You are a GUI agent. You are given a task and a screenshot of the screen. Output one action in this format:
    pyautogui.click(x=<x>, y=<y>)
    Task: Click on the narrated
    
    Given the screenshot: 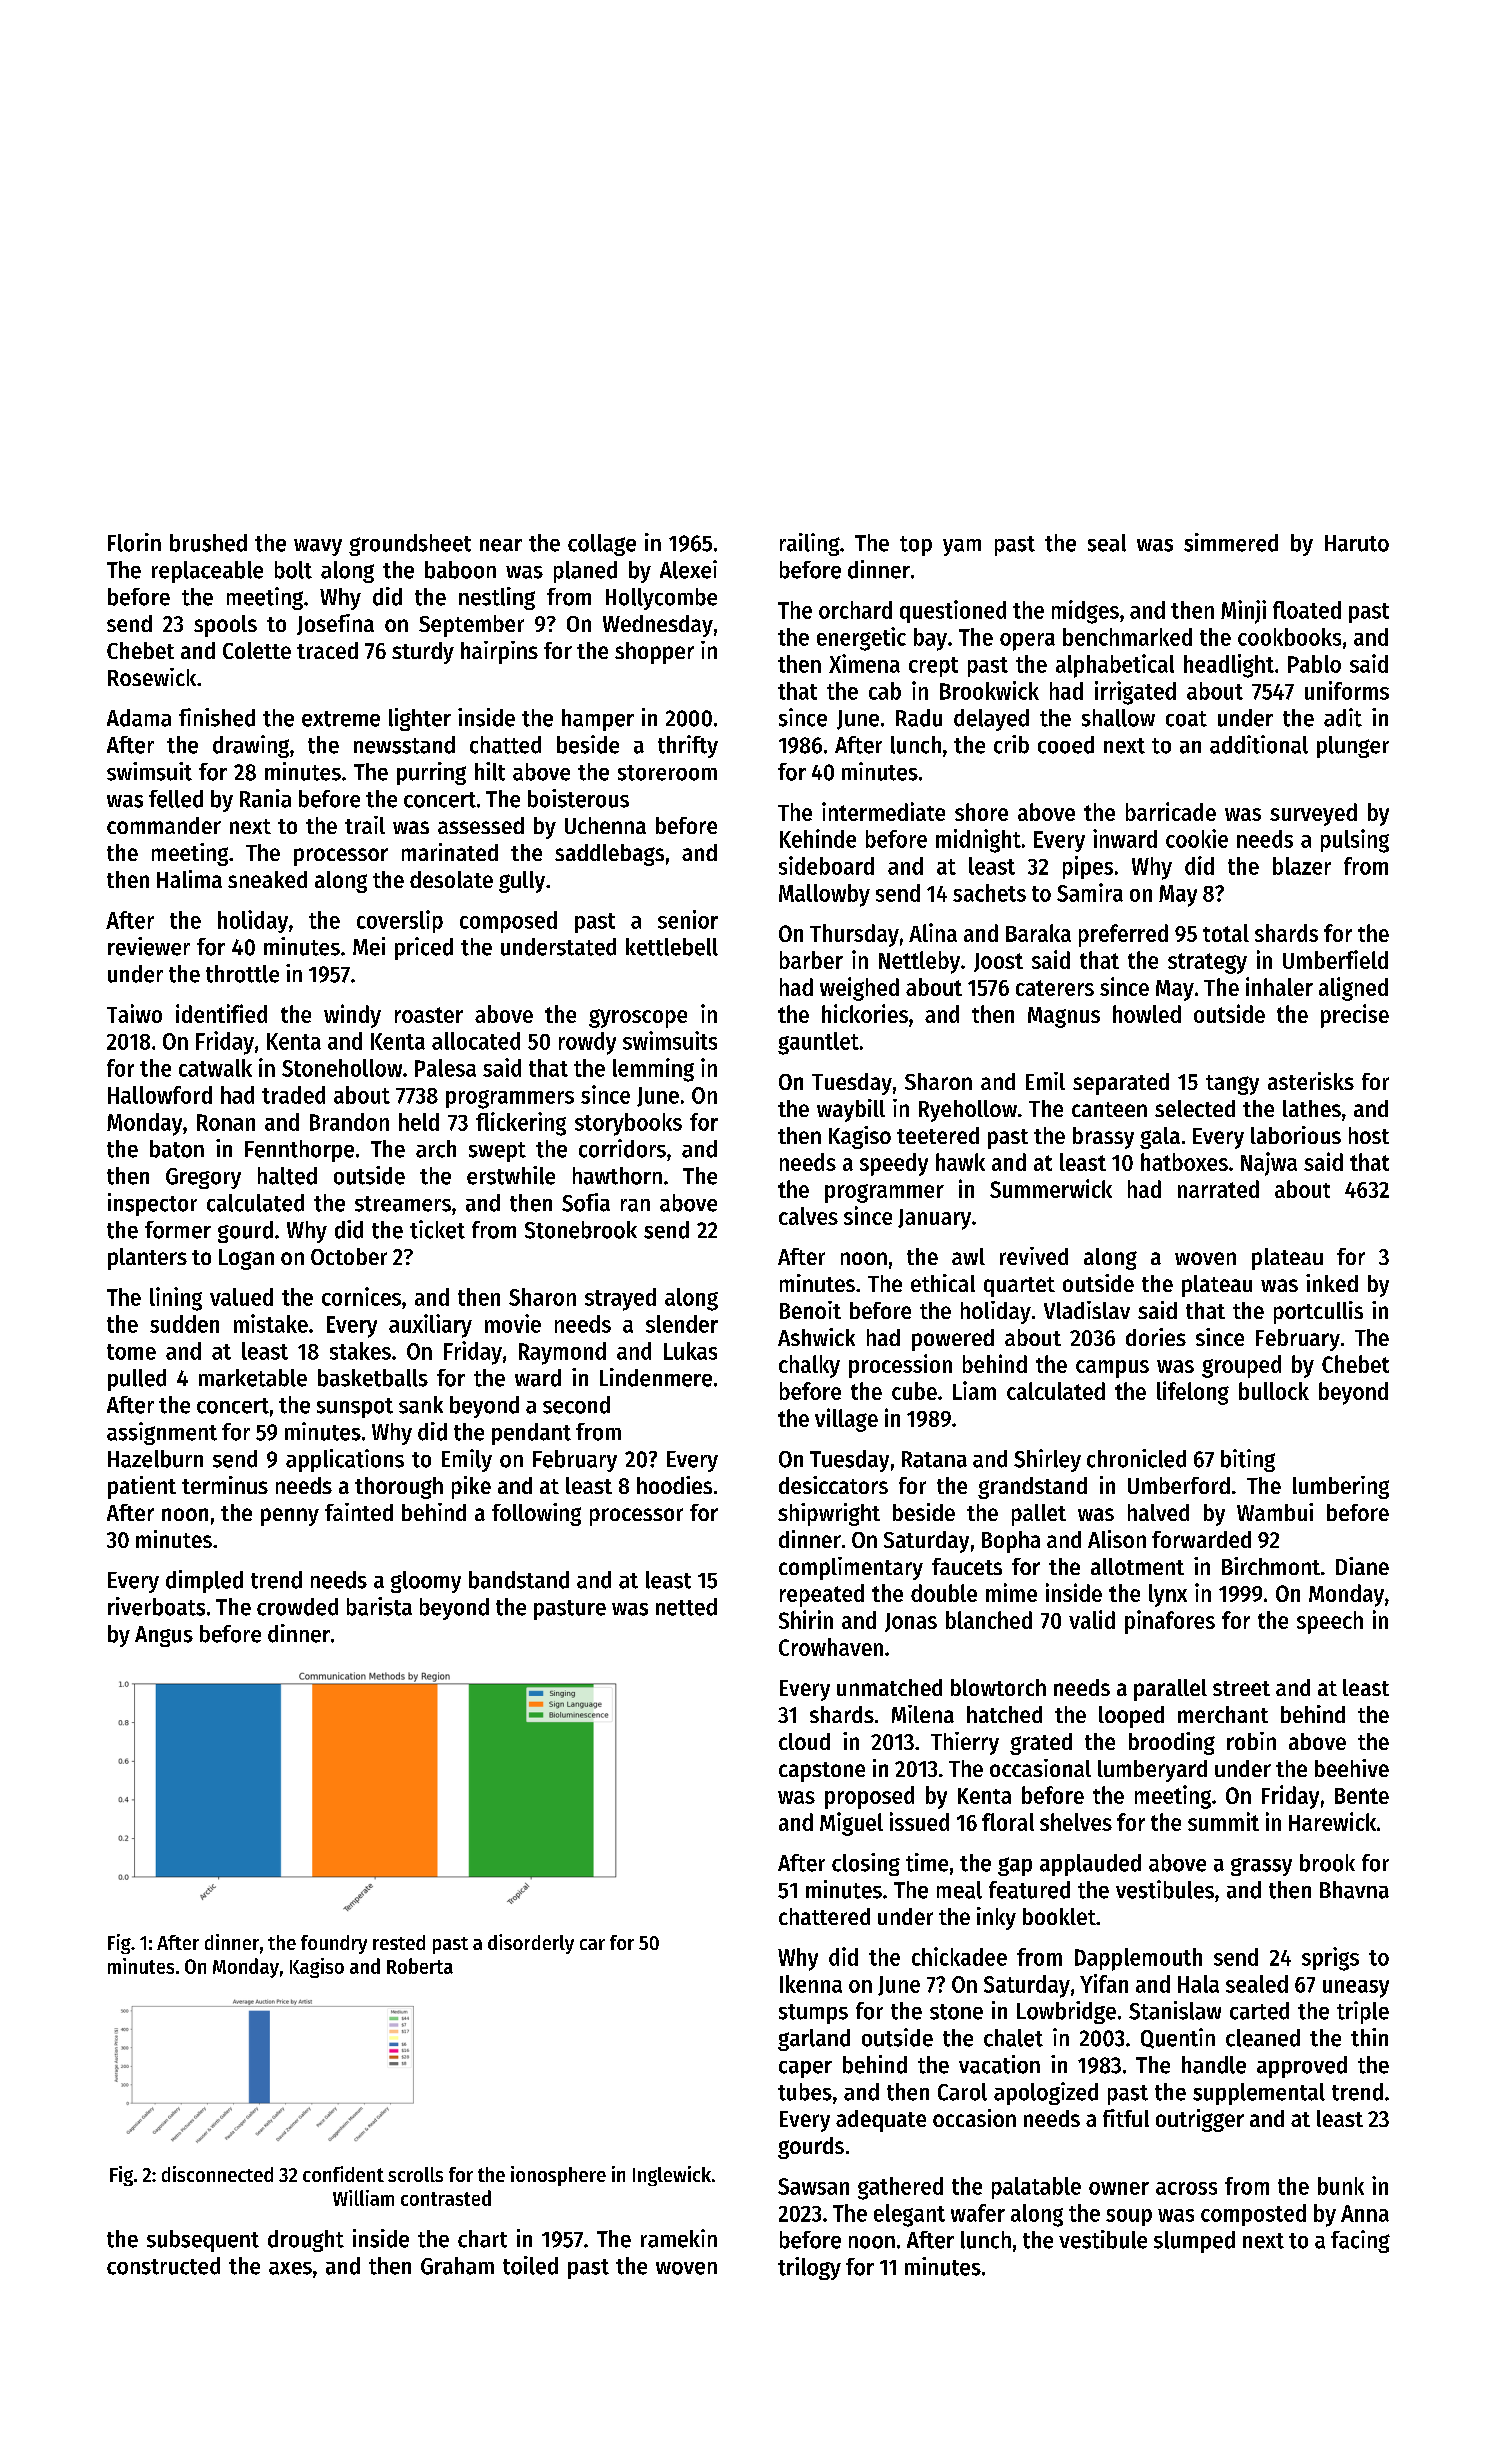 What is the action you would take?
    pyautogui.click(x=1218, y=1189)
